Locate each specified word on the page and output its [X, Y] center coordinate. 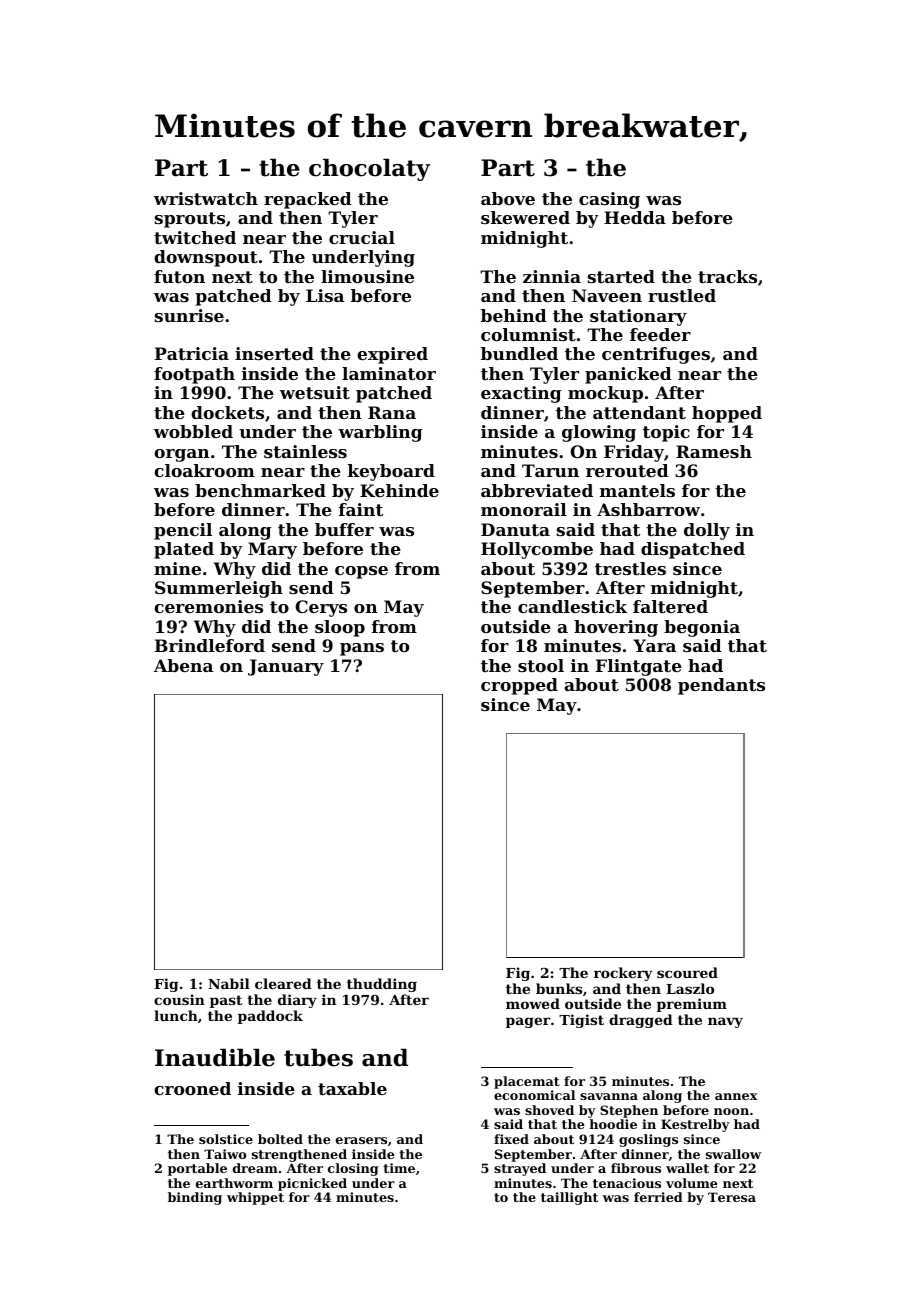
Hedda [635, 217]
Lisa [325, 295]
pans [362, 649]
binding [195, 1198]
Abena [183, 665]
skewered [525, 217]
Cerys [321, 608]
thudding [382, 985]
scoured [687, 972]
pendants [721, 686]
